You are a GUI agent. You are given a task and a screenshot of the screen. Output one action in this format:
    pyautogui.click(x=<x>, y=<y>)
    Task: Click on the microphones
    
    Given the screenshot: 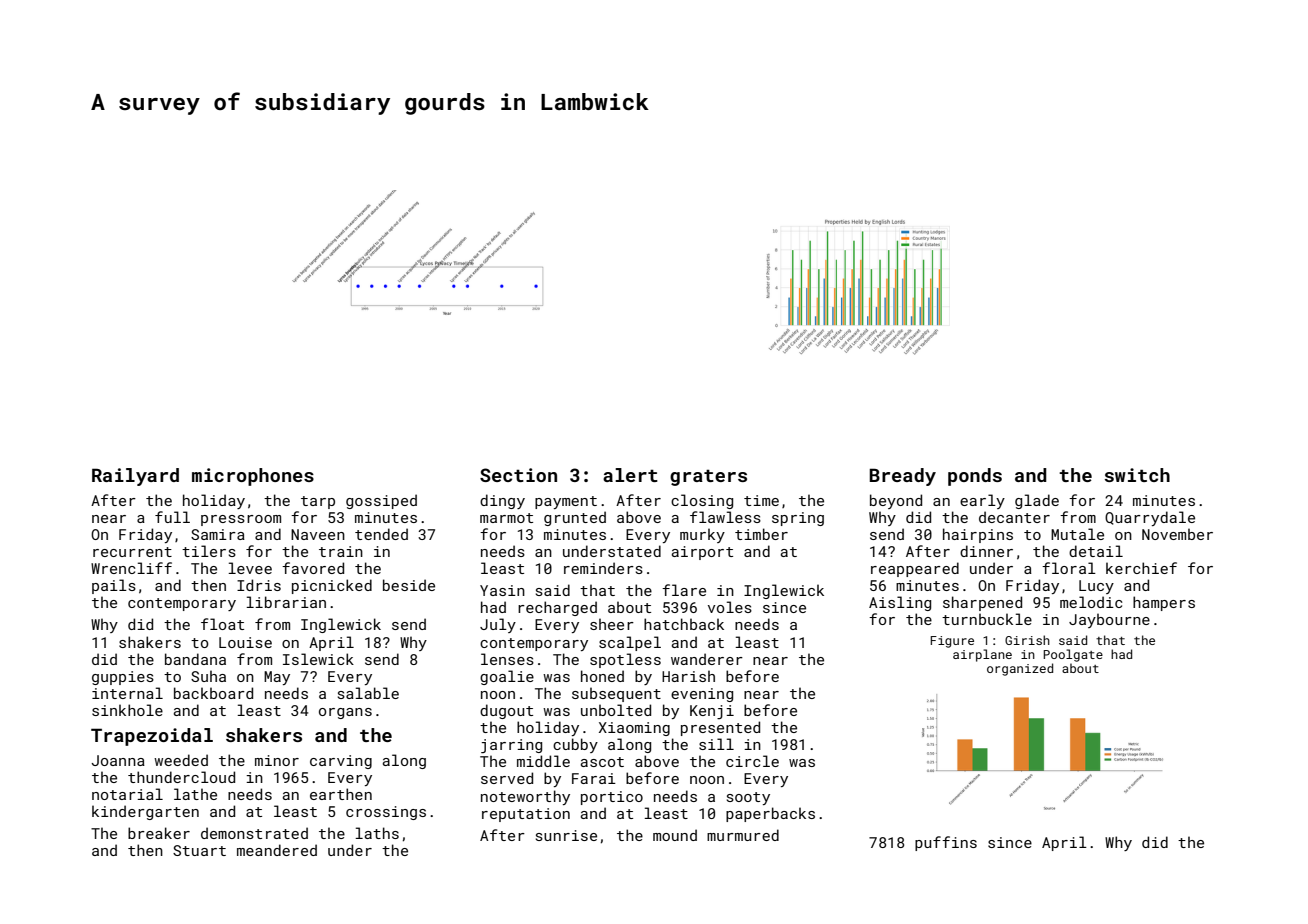 What is the action you would take?
    pyautogui.click(x=253, y=477)
